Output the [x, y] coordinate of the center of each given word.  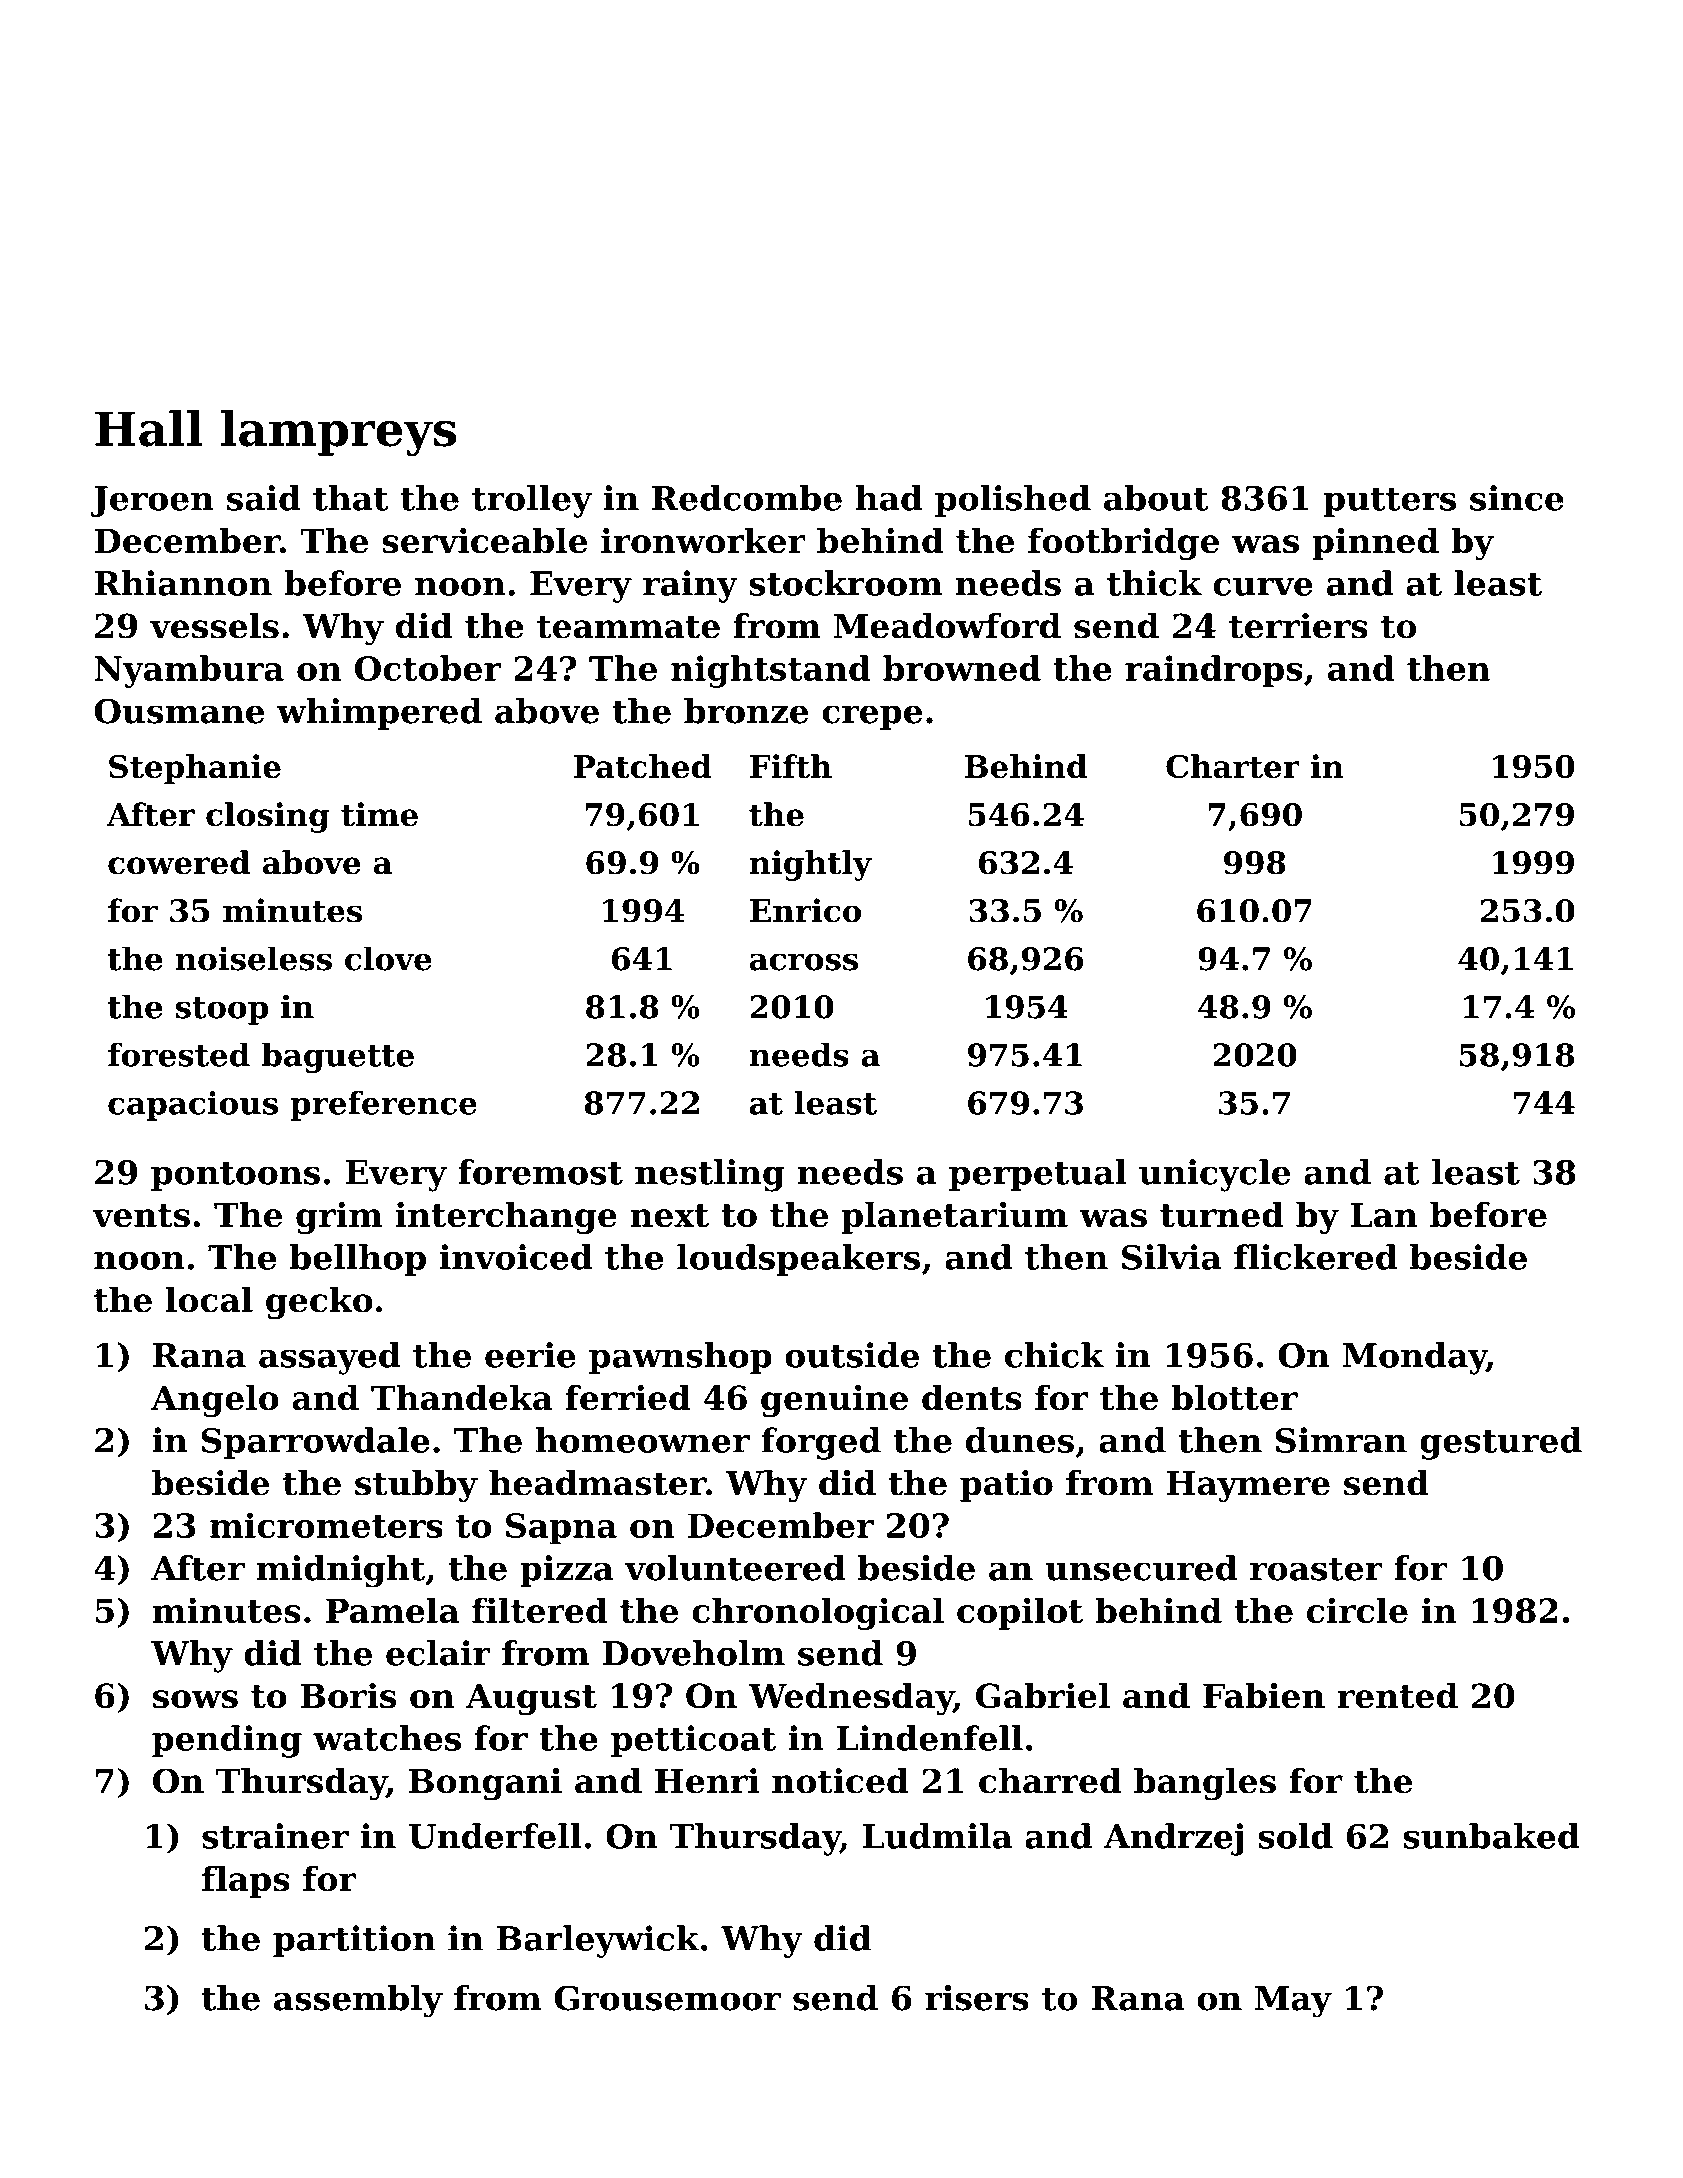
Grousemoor [667, 1998]
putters [1389, 502]
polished [1013, 501]
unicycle [1215, 1175]
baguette [338, 1057]
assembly [358, 2001]
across [804, 962]
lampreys [338, 433]
